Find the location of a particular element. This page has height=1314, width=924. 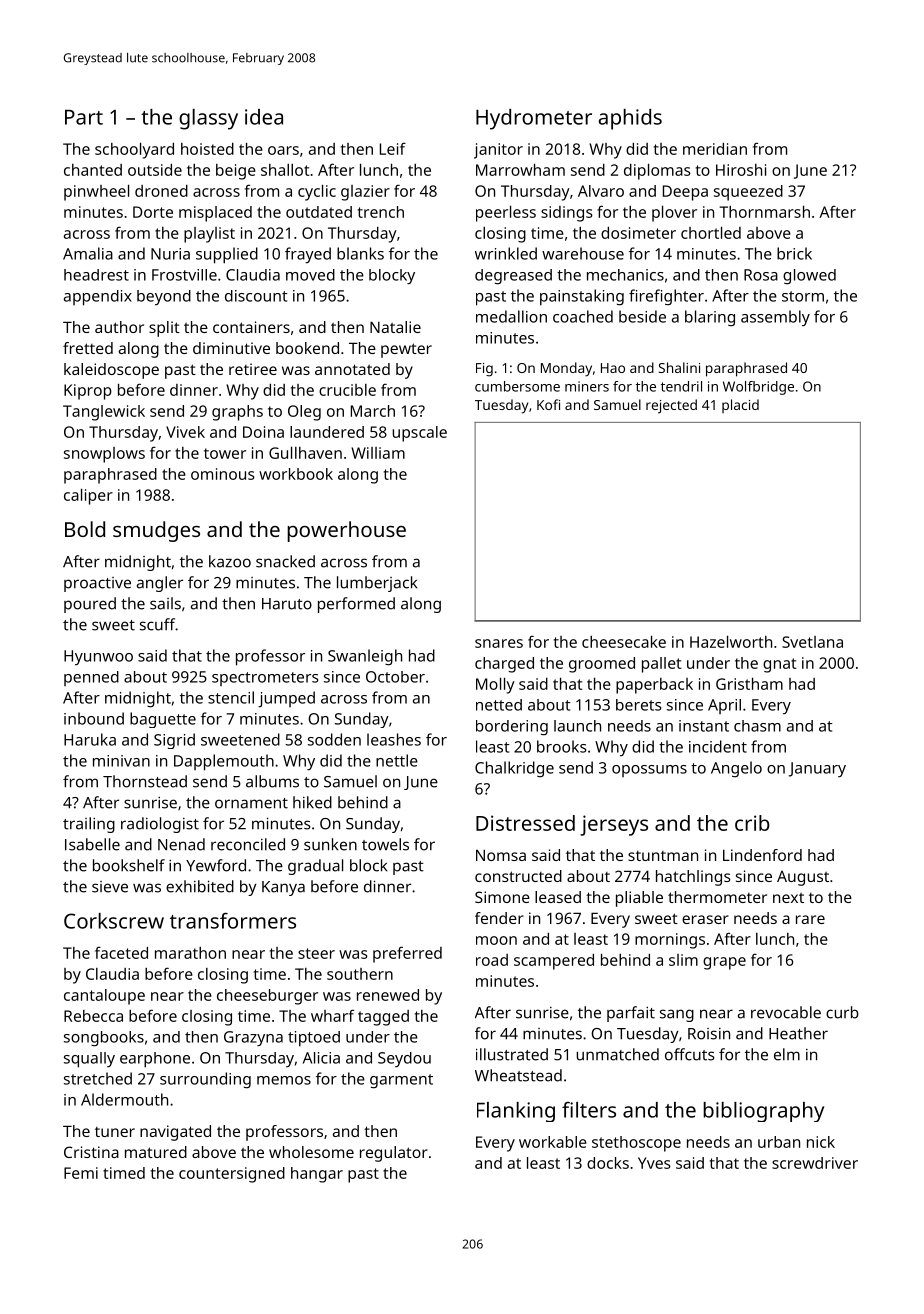

cheesecake is located at coordinates (624, 642).
